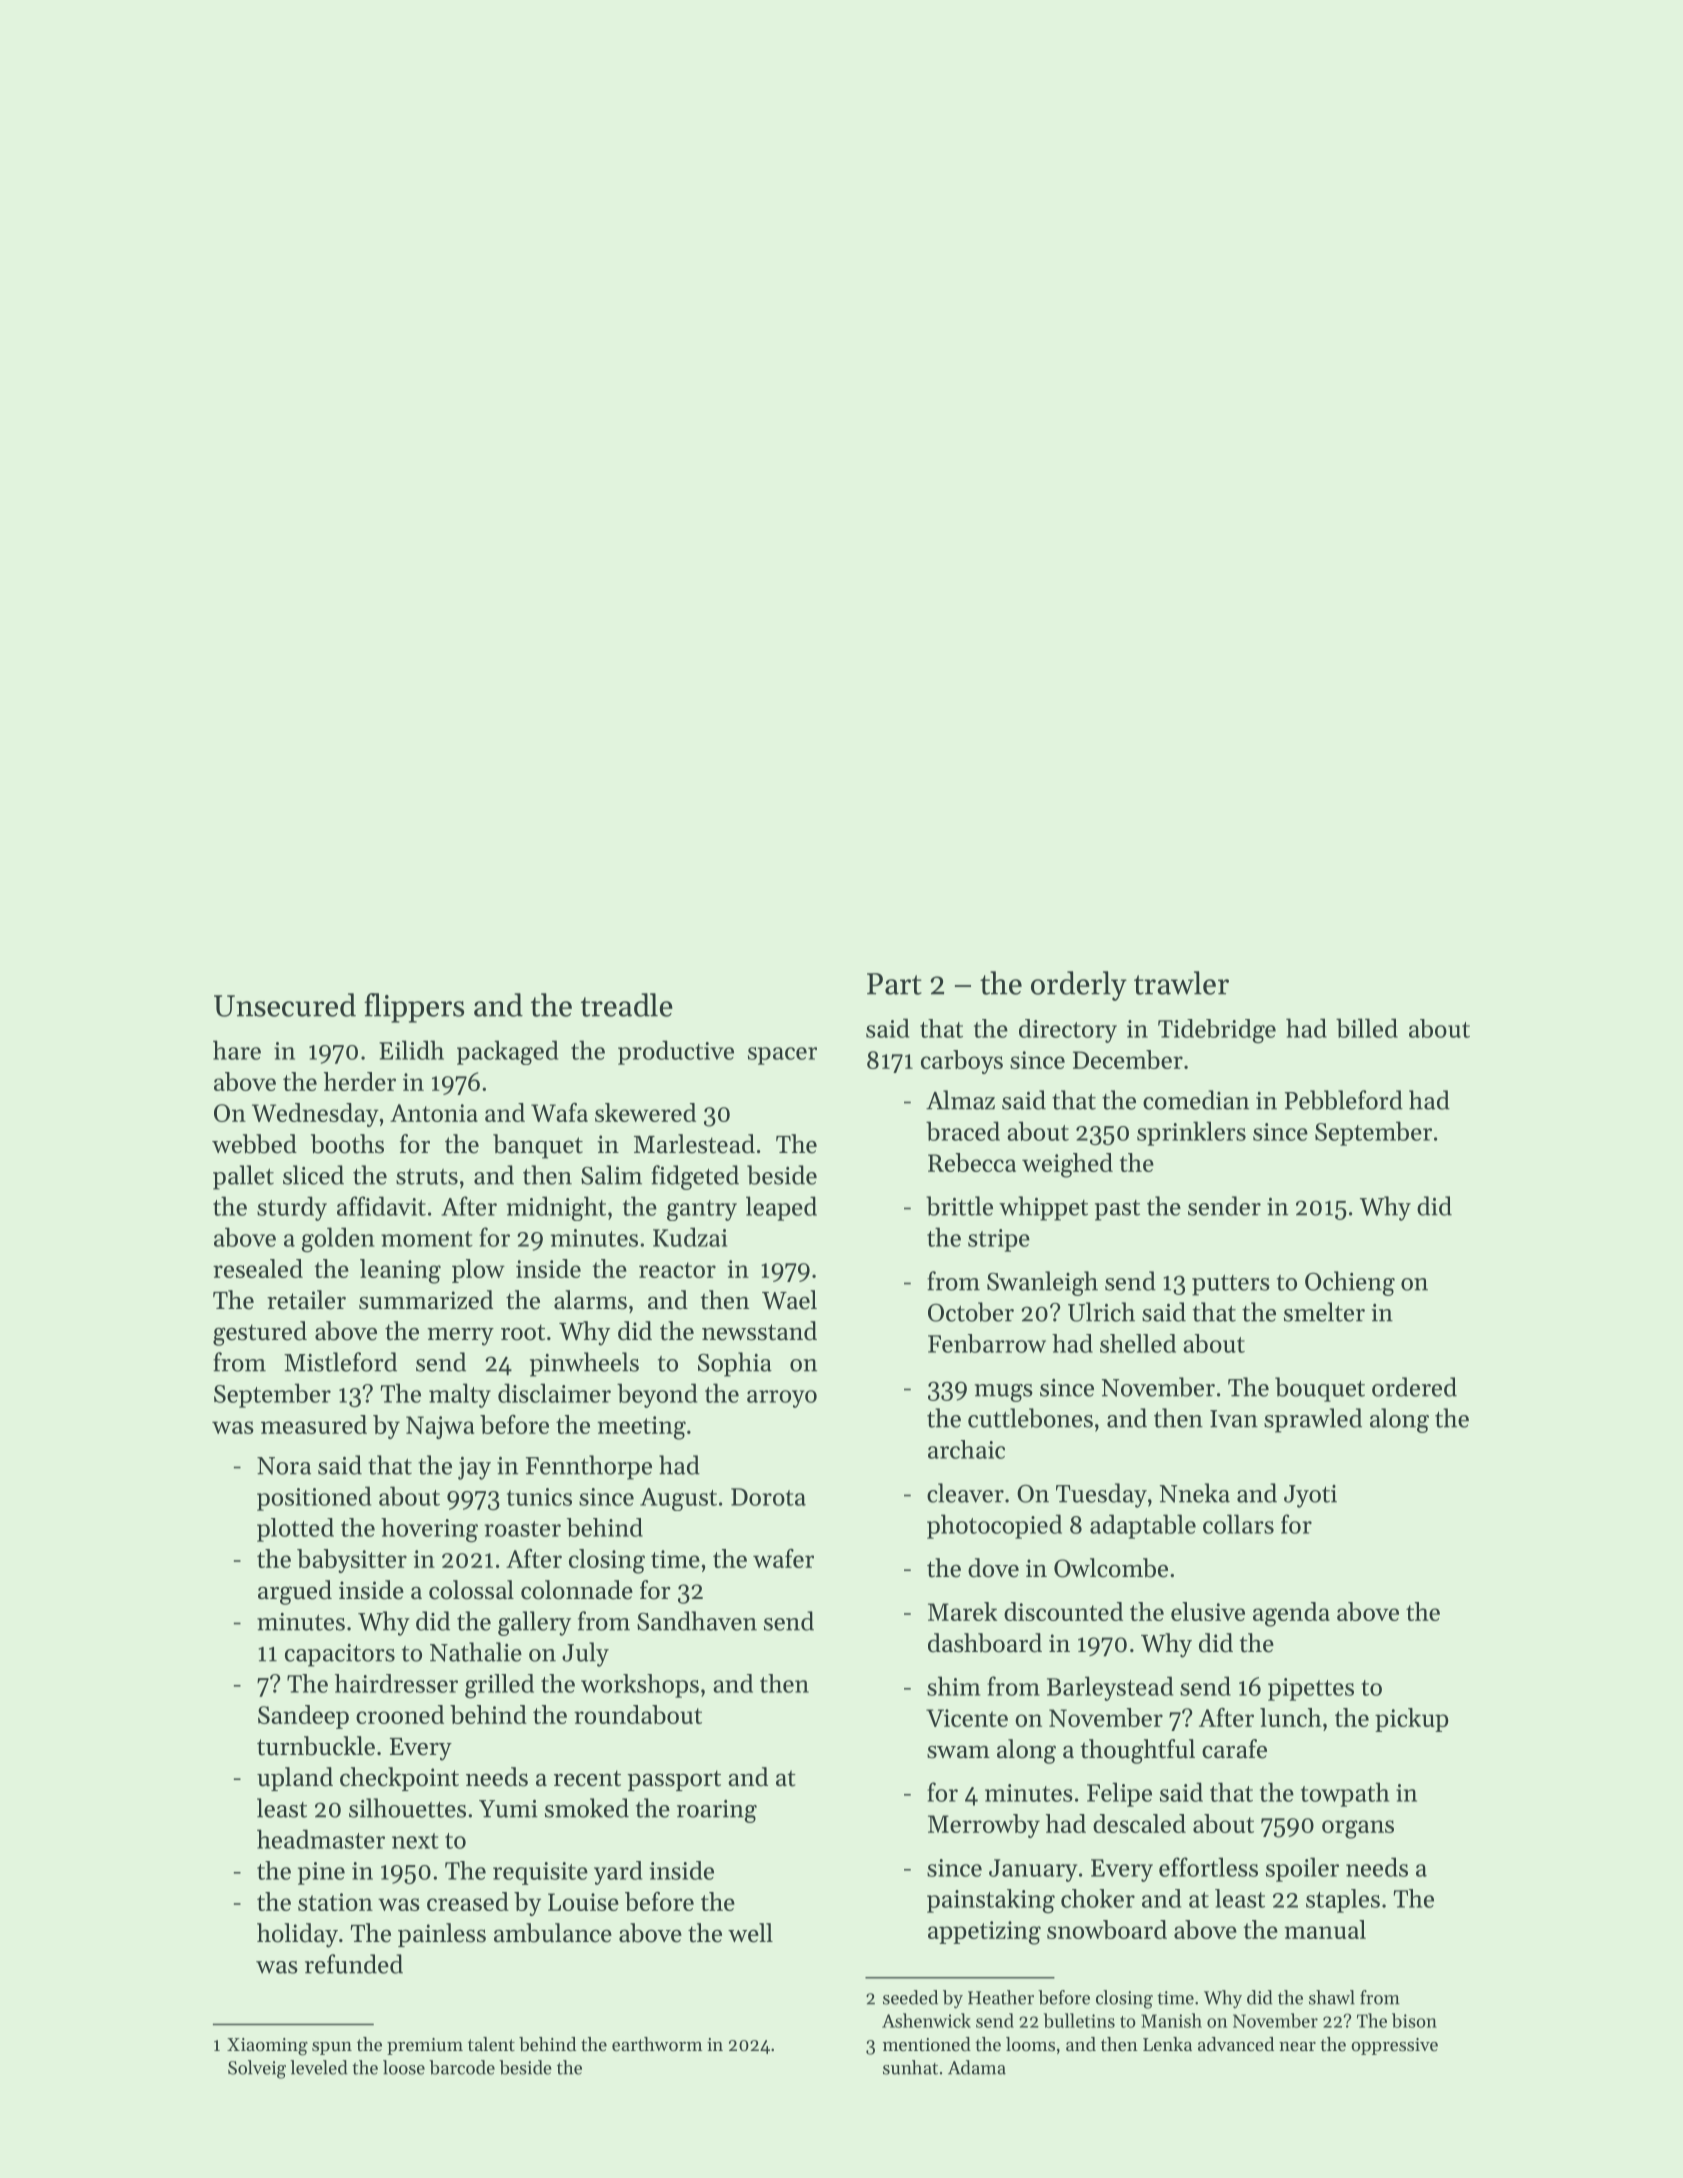 The height and width of the image is (2178, 1683). I want to click on Jyoti, so click(1310, 1496).
